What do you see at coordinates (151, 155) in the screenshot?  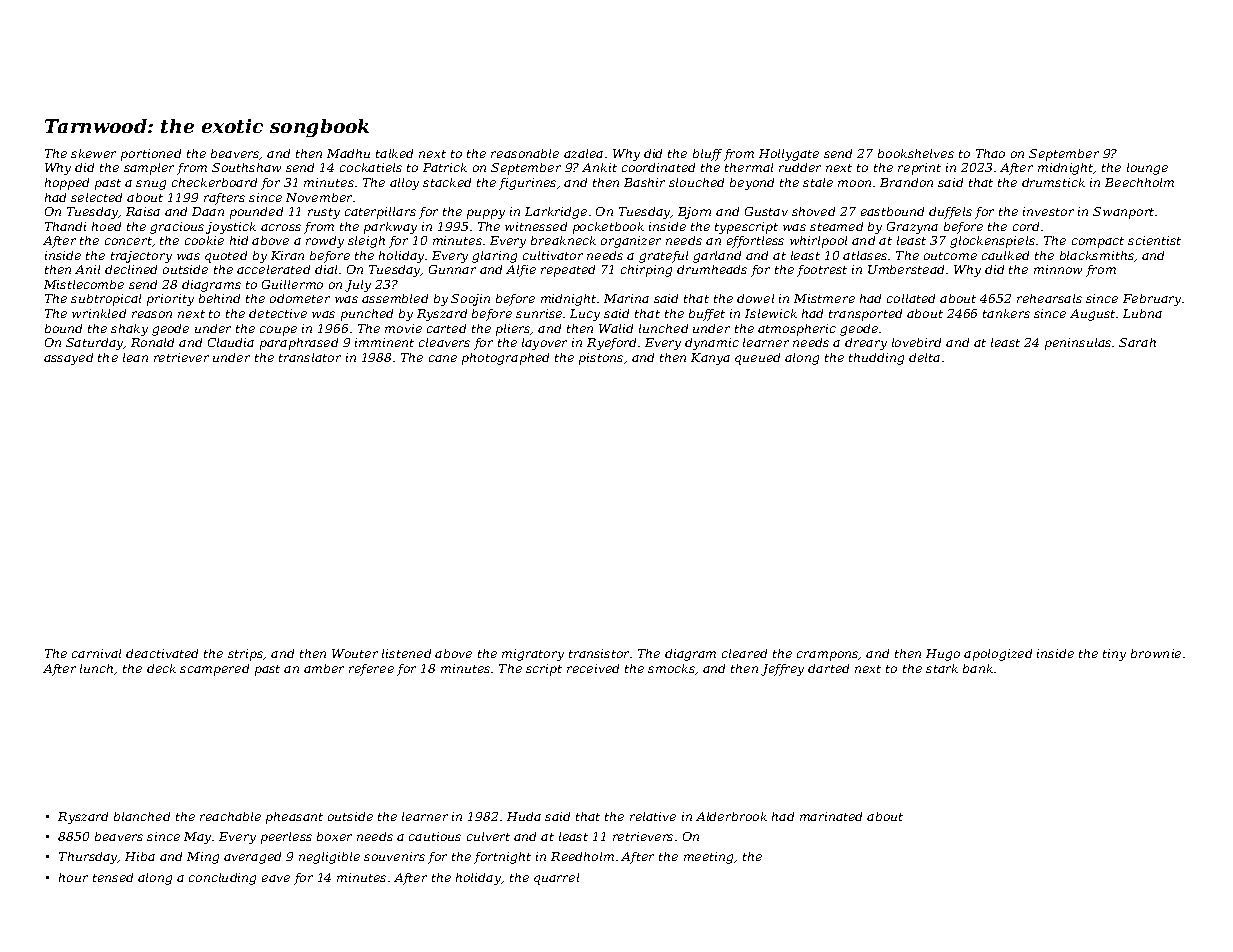 I see `portioned` at bounding box center [151, 155].
